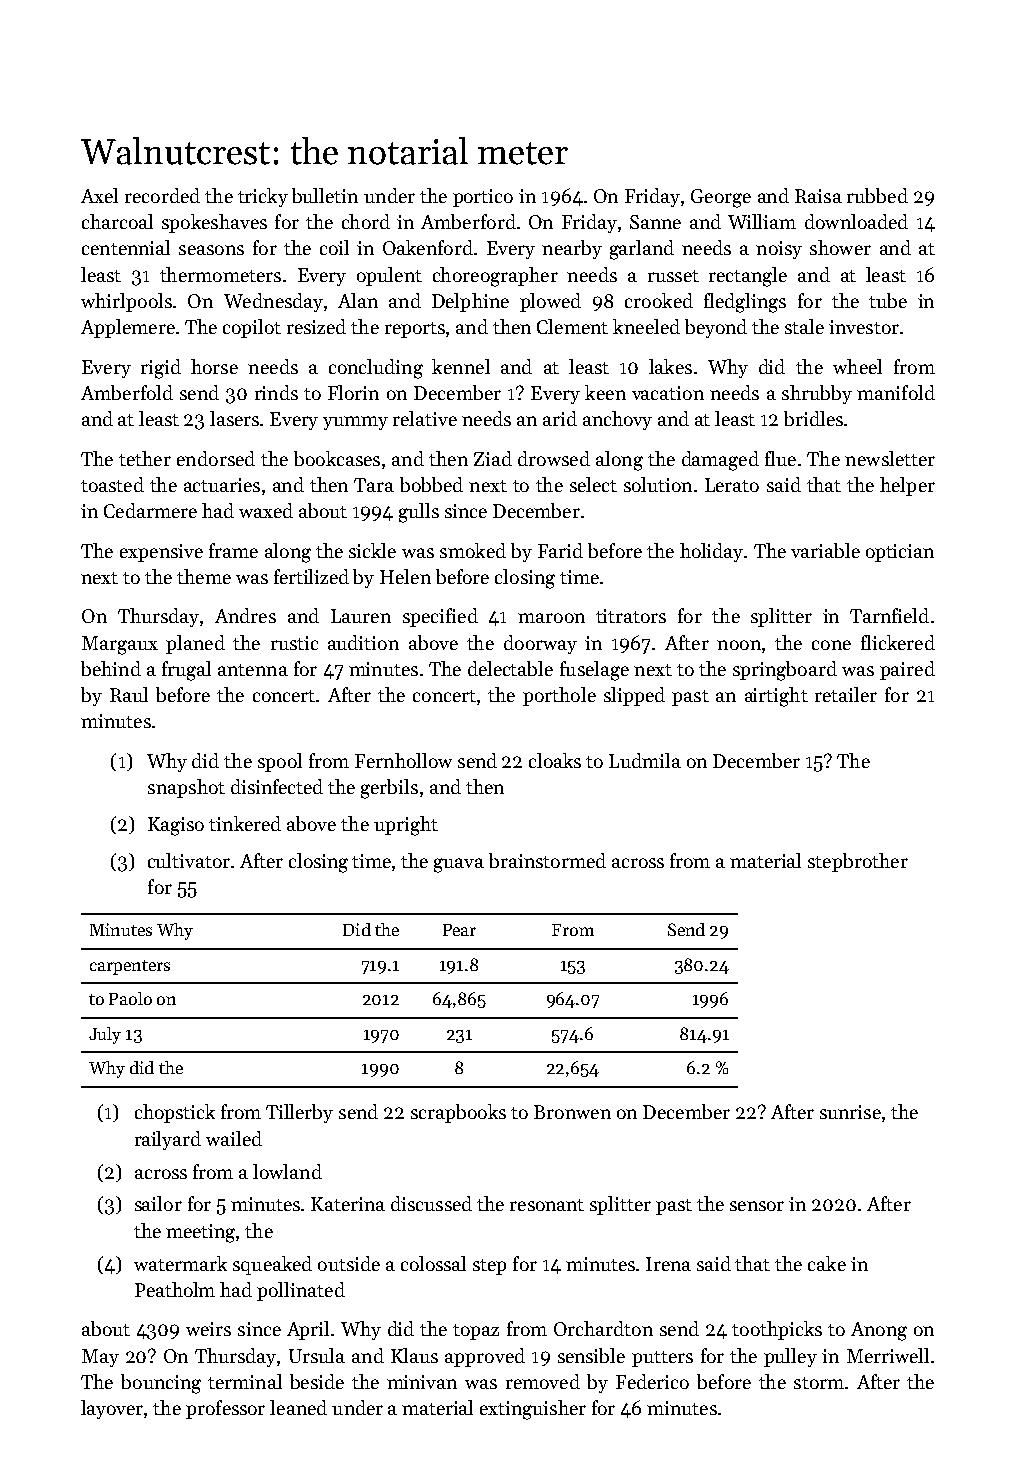 The image size is (1016, 1472). I want to click on layover, so click(112, 1409).
